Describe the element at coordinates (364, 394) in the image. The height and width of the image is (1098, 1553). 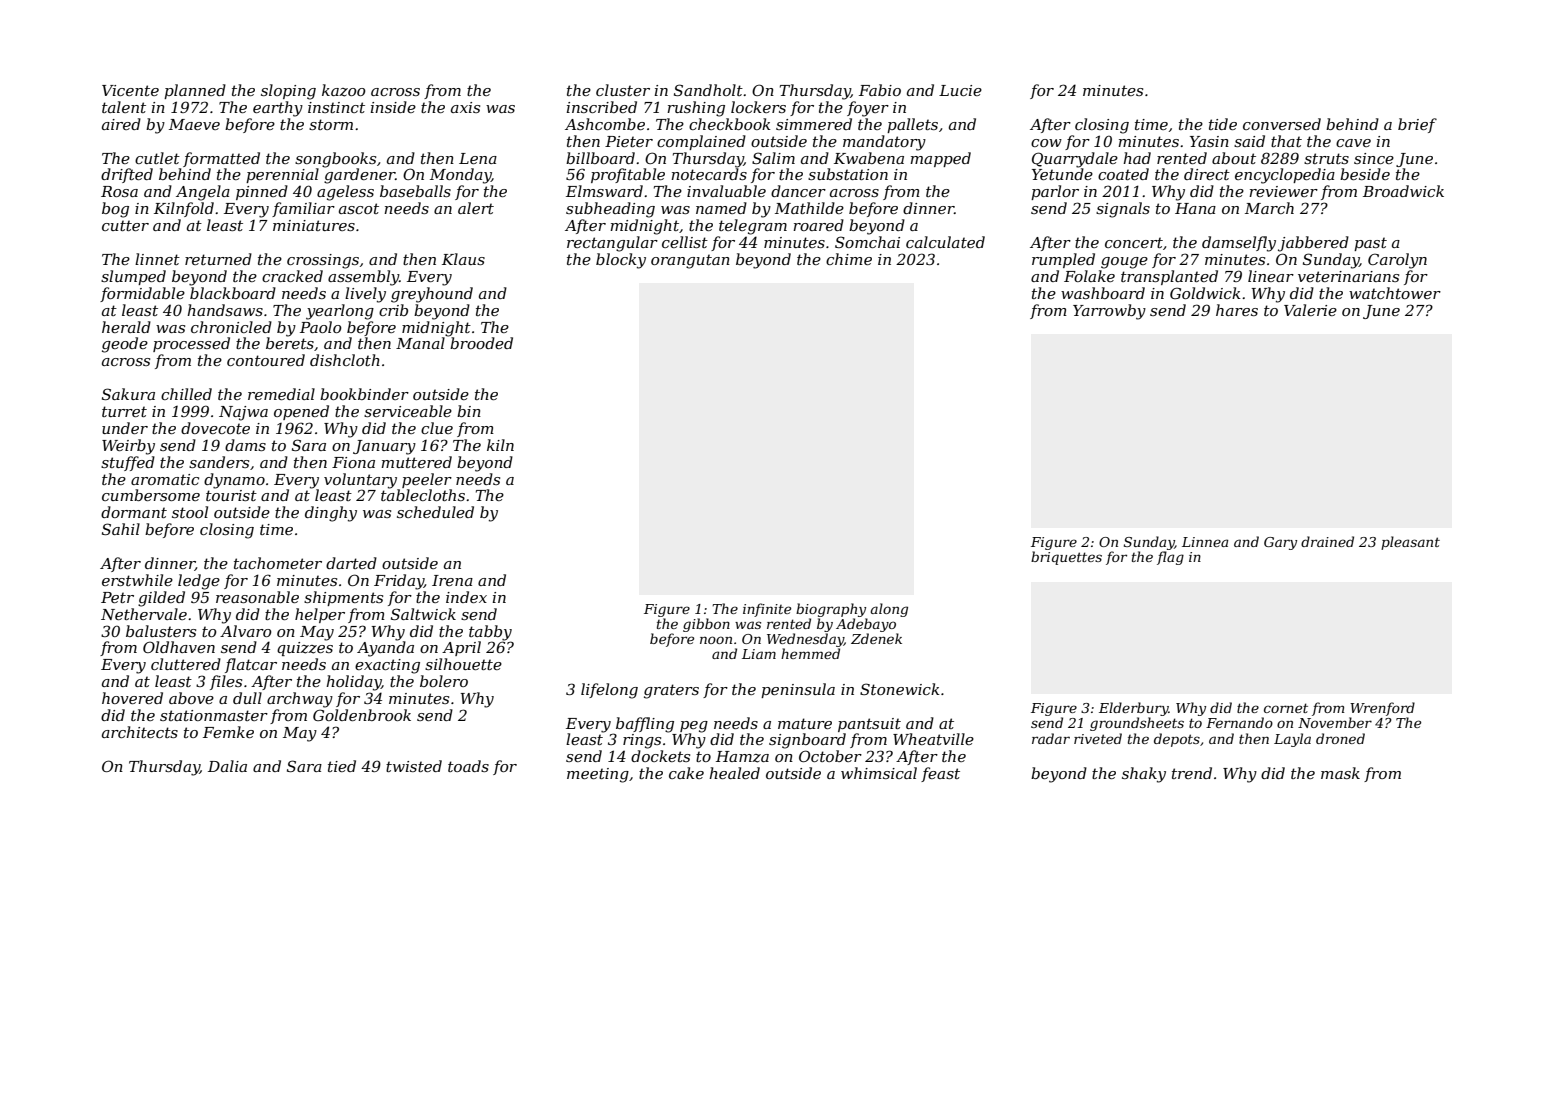
I see `bookbinder` at that location.
